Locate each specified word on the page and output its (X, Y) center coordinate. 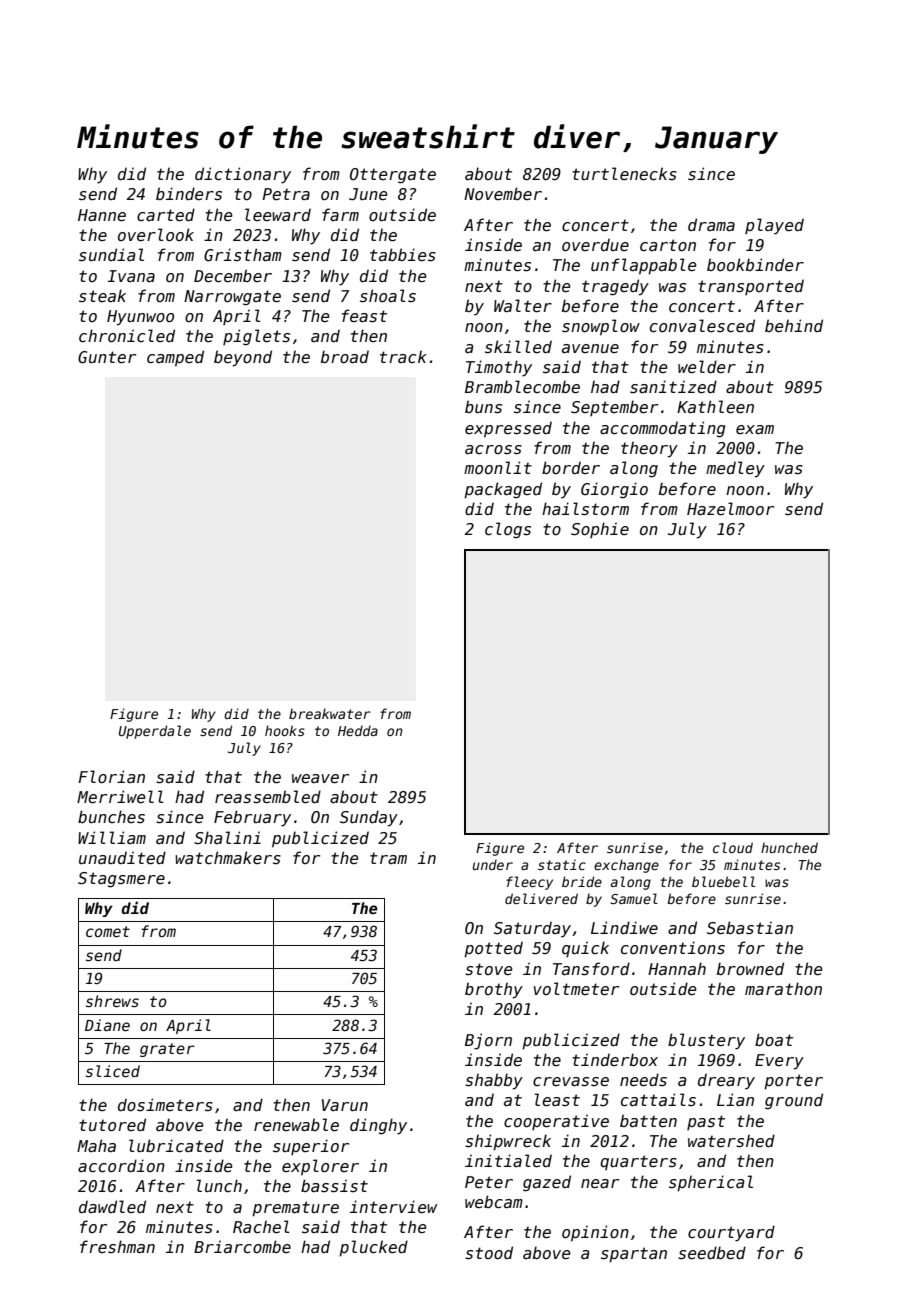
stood (489, 1253)
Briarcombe (242, 1246)
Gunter (107, 357)
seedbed (712, 1253)
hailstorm (585, 509)
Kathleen (715, 406)
